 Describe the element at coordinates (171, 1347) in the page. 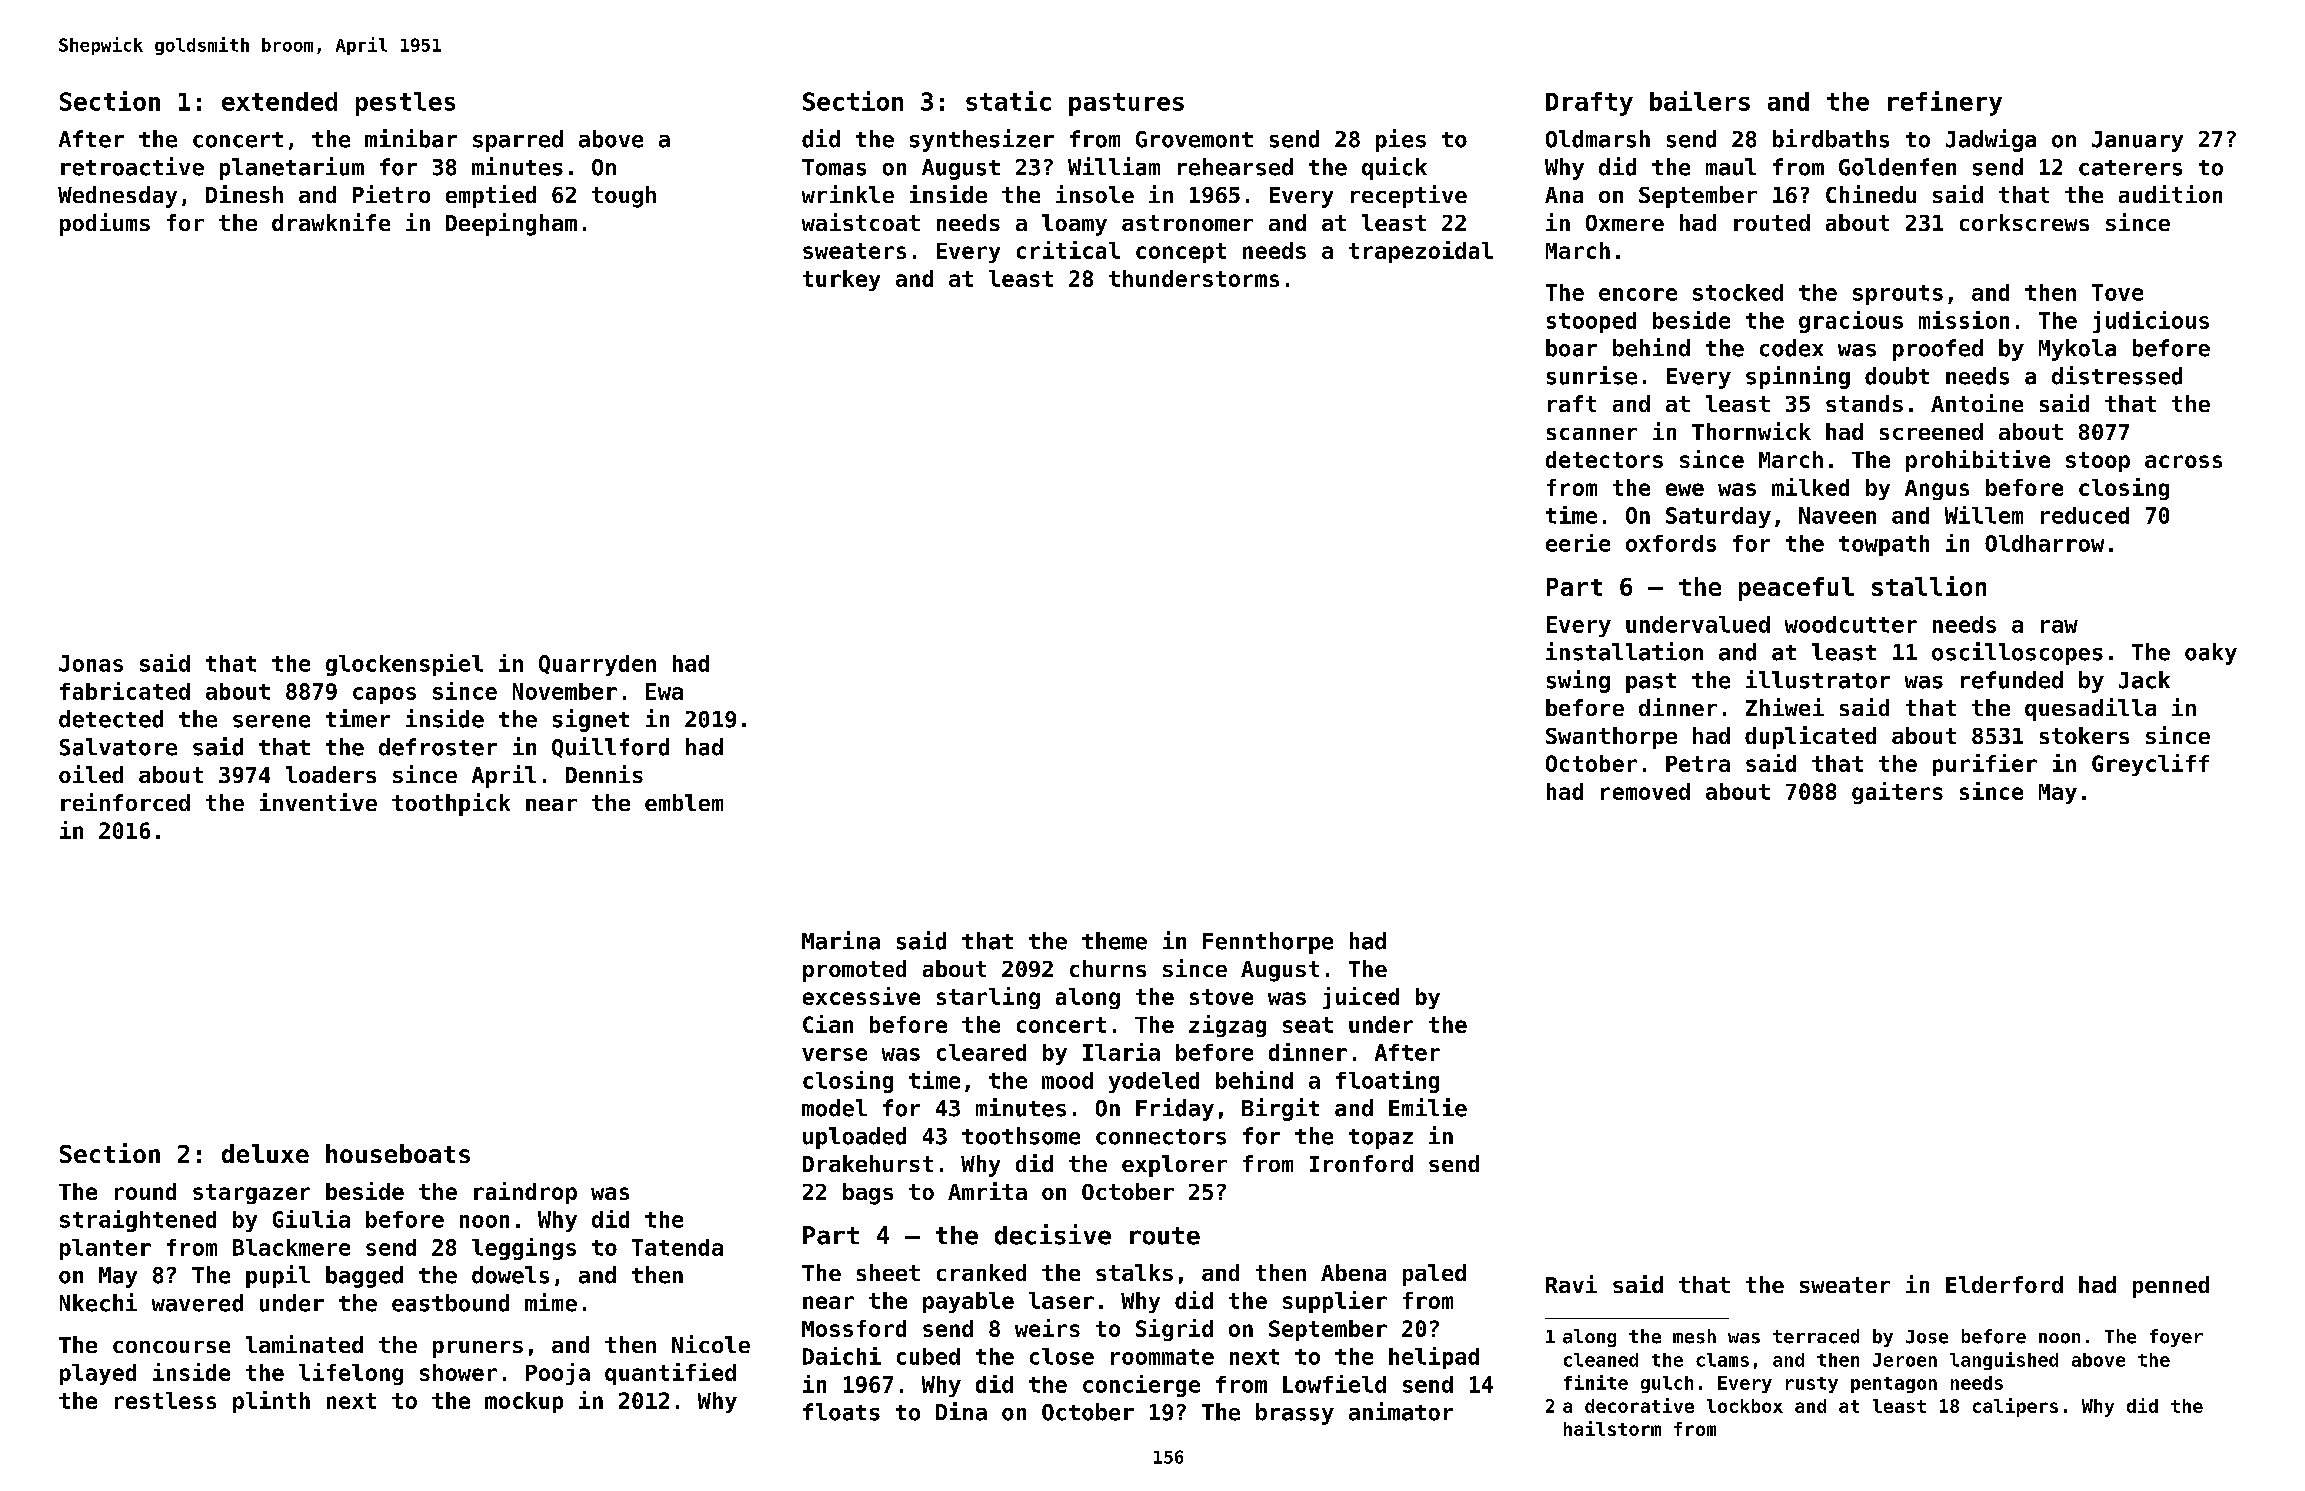

I see `concourse` at that location.
